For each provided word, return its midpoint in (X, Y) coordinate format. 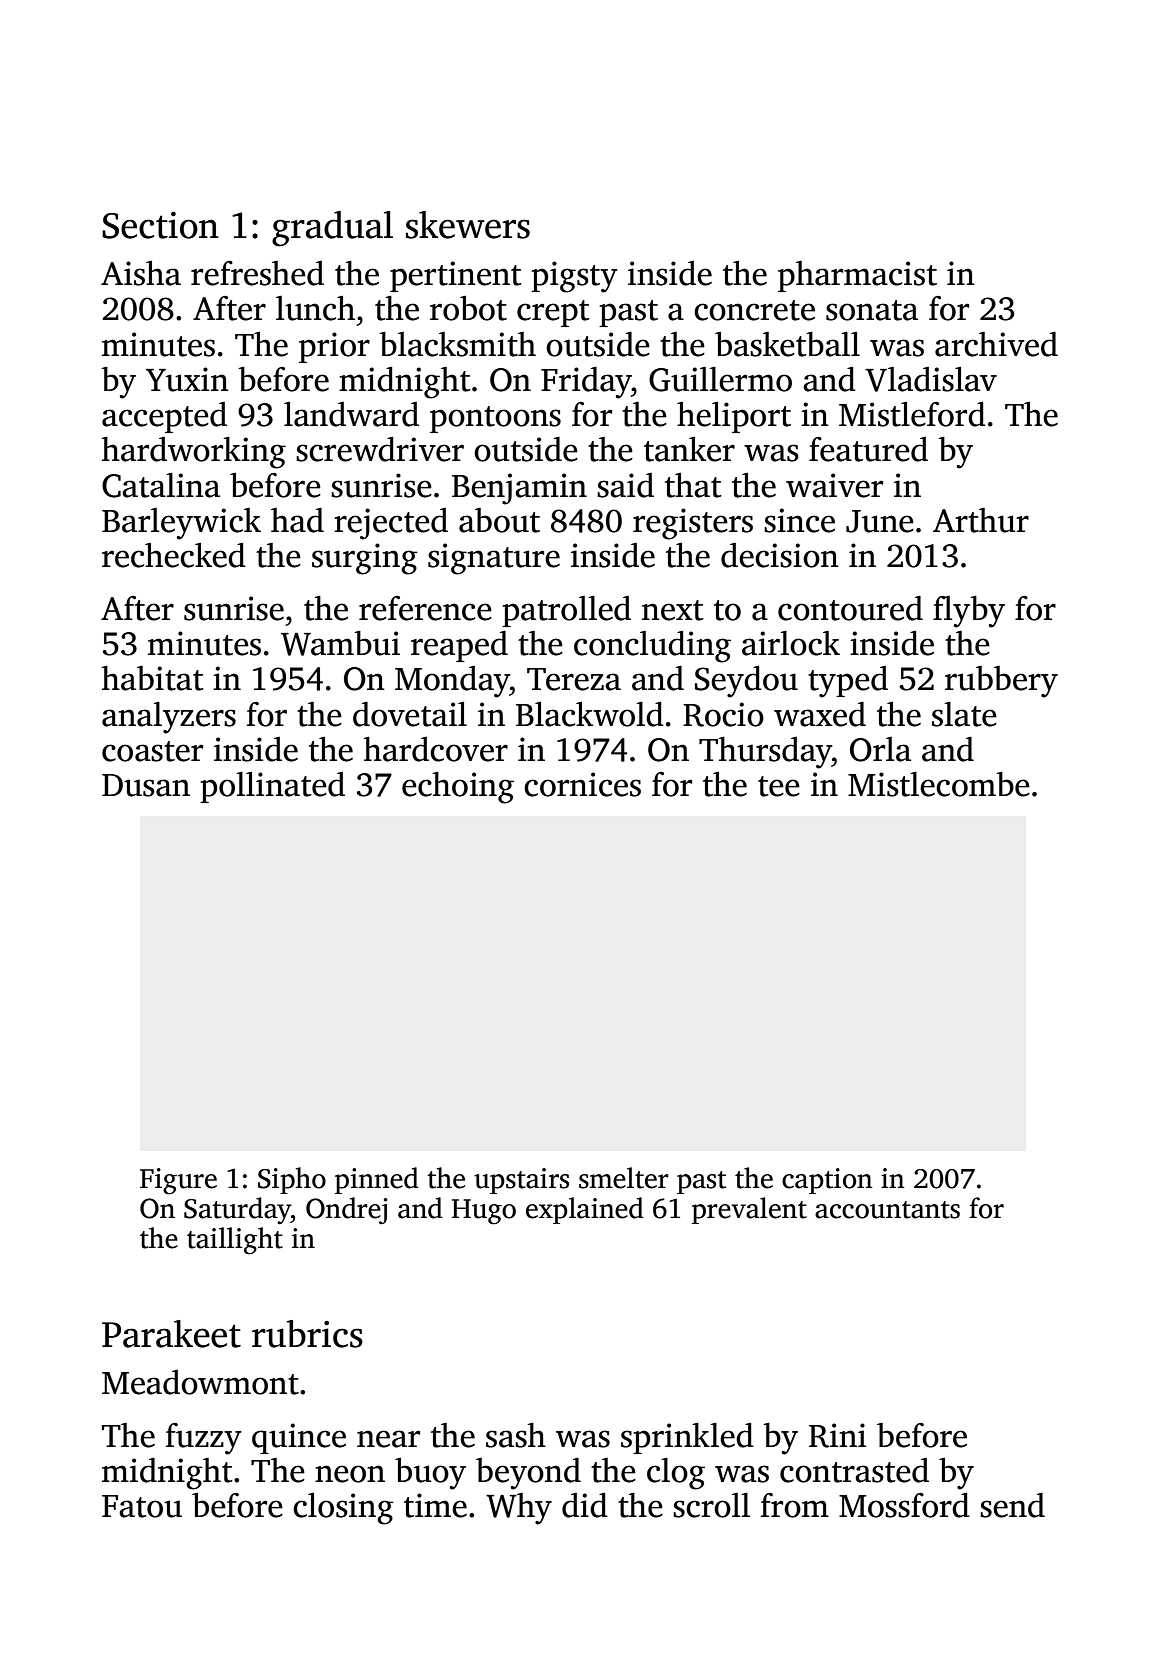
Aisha (141, 273)
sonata (872, 310)
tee (779, 786)
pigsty (574, 277)
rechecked (174, 555)
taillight (235, 1241)
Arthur (981, 520)
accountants (887, 1210)
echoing (458, 787)
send (1012, 1505)
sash (516, 1435)
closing (343, 1509)
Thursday (765, 752)
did (585, 1505)
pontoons (495, 419)
